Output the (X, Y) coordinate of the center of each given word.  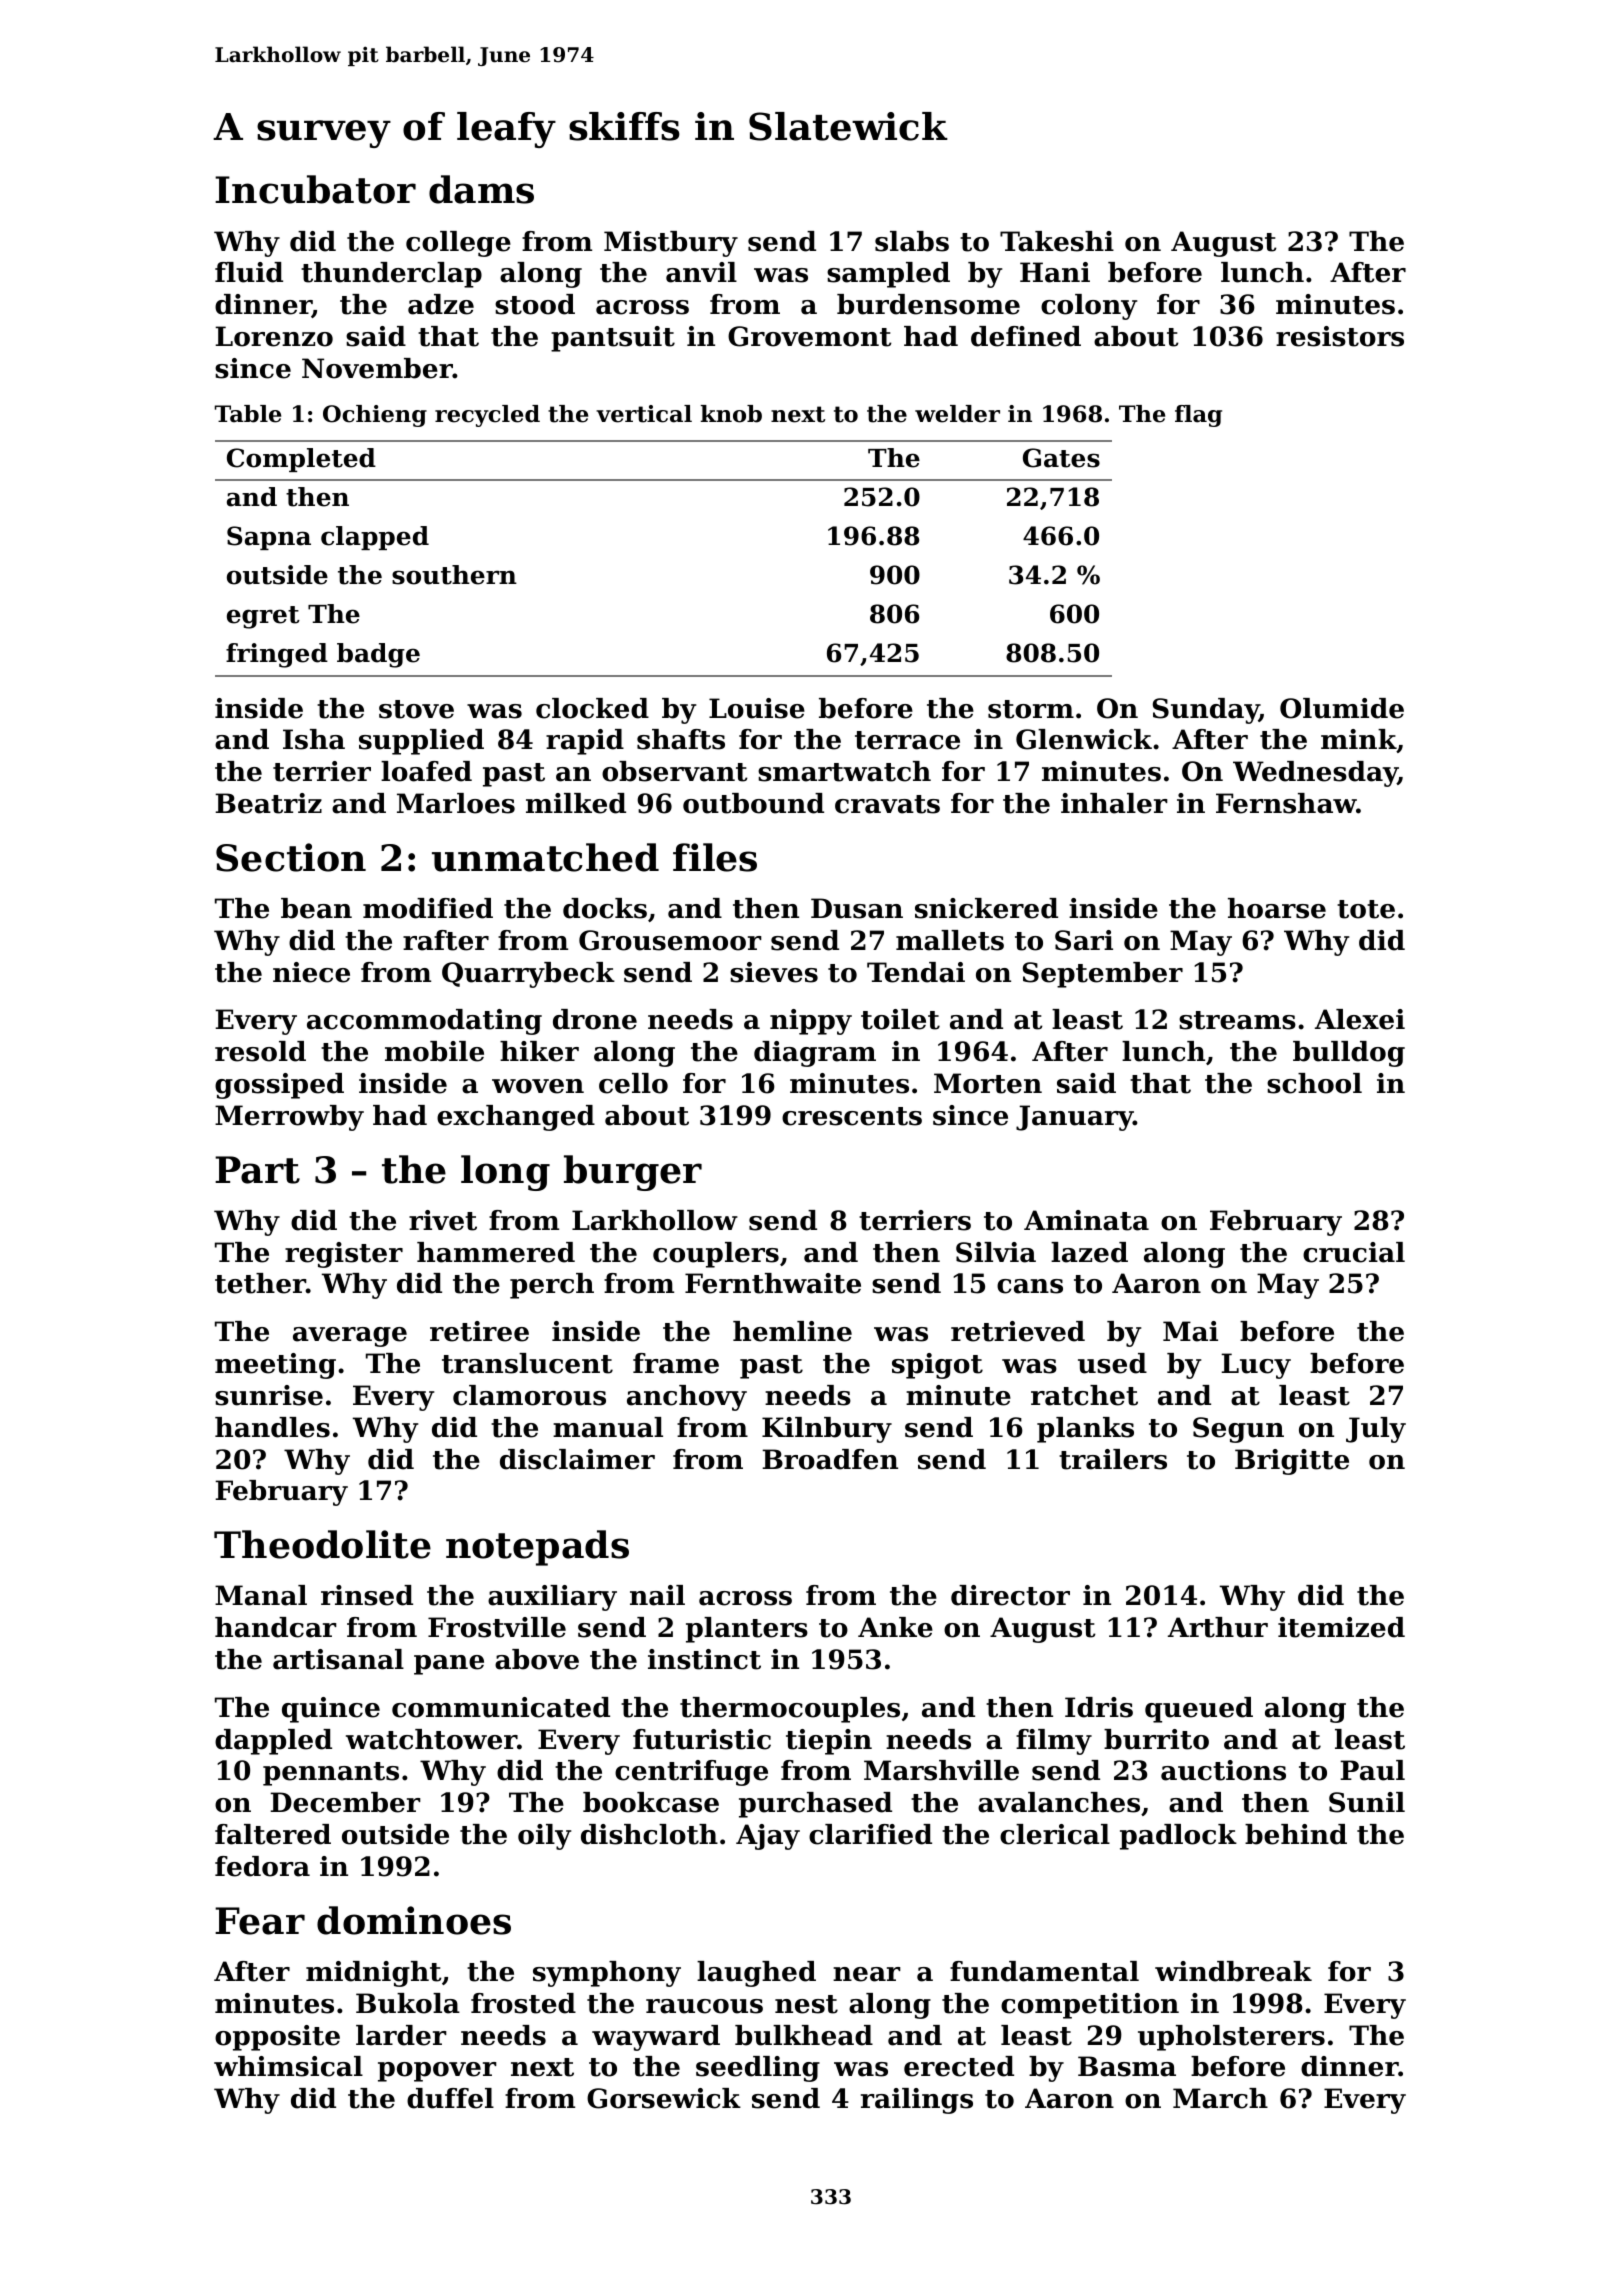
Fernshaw (1286, 803)
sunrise (269, 1395)
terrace (907, 740)
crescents (852, 1116)
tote (1366, 909)
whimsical (288, 2066)
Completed (301, 460)
